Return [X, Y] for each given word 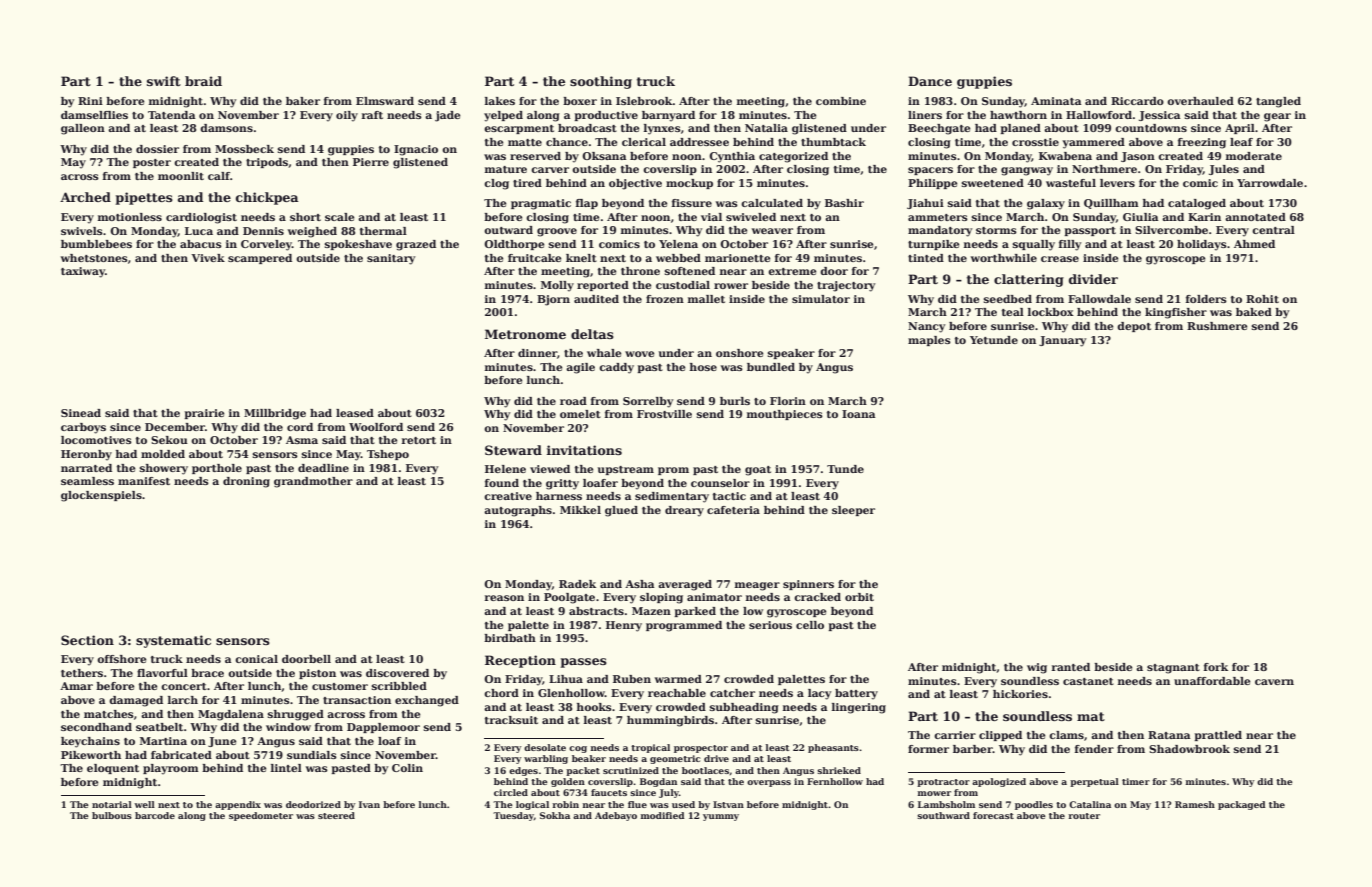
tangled [1278, 102]
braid [203, 81]
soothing [601, 82]
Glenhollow [571, 693]
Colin [407, 768]
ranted [1071, 667]
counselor [720, 483]
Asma [302, 440]
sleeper [853, 511]
